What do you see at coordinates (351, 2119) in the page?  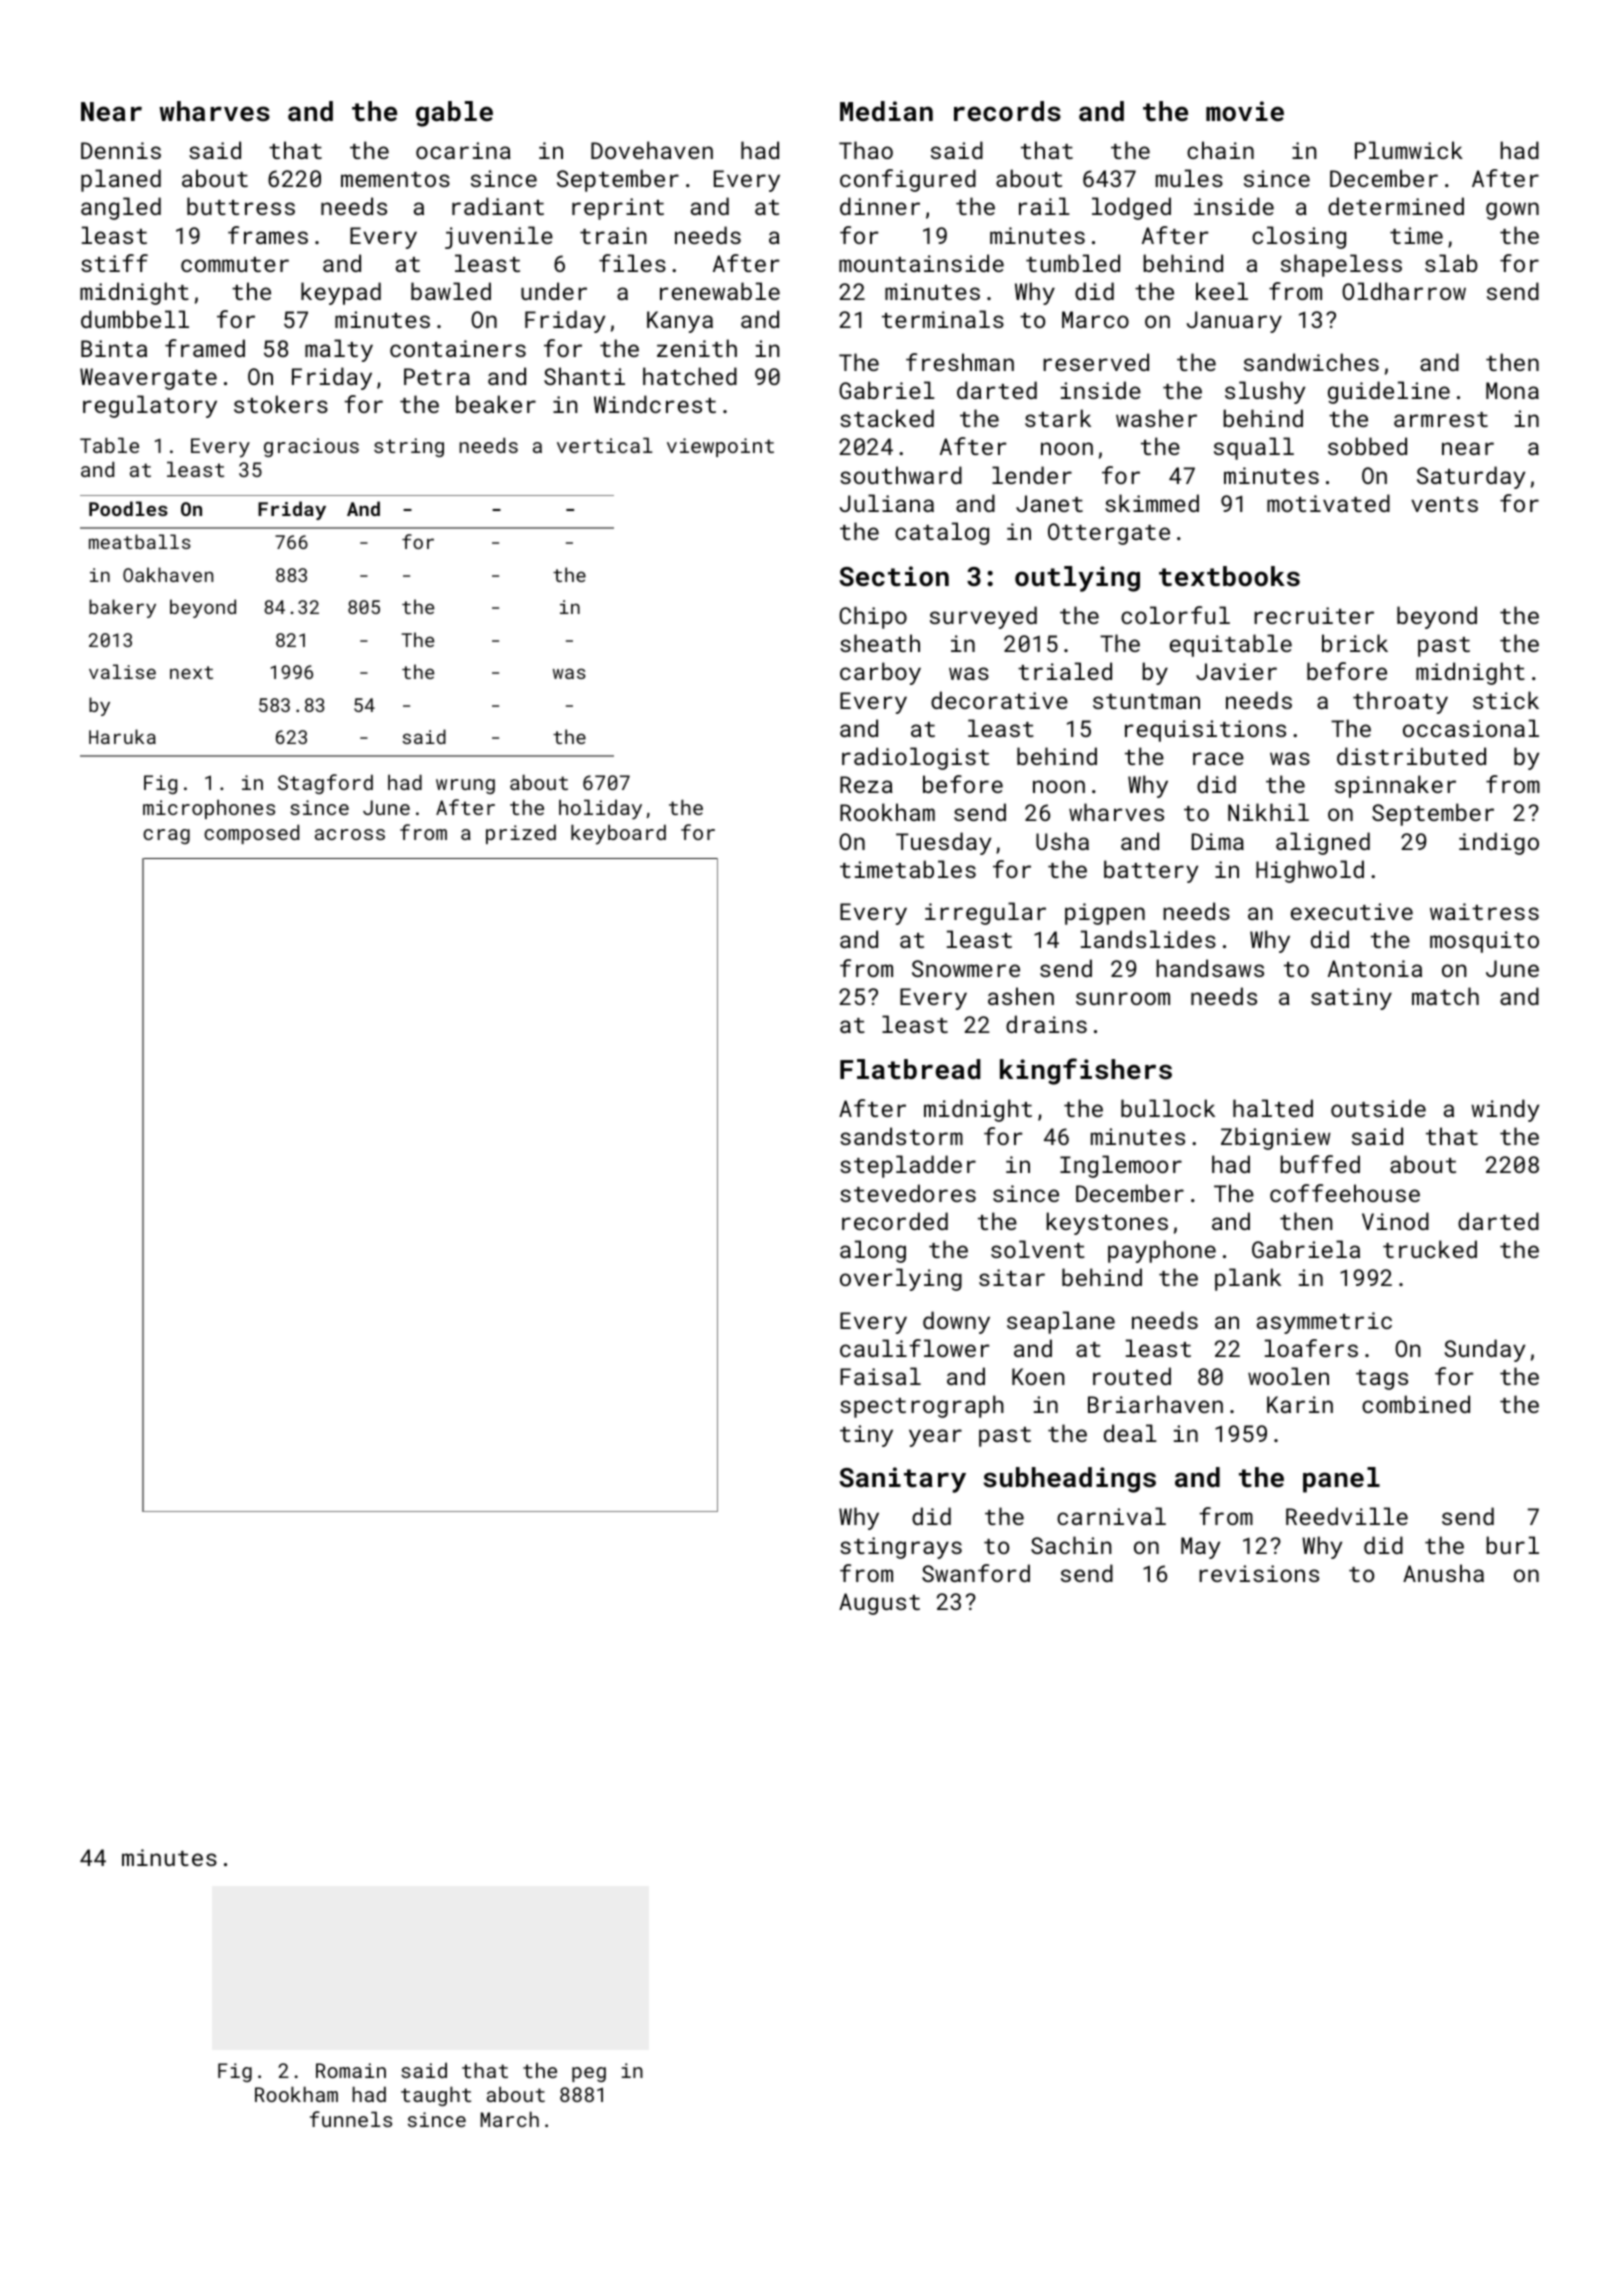 I see `funnels` at bounding box center [351, 2119].
